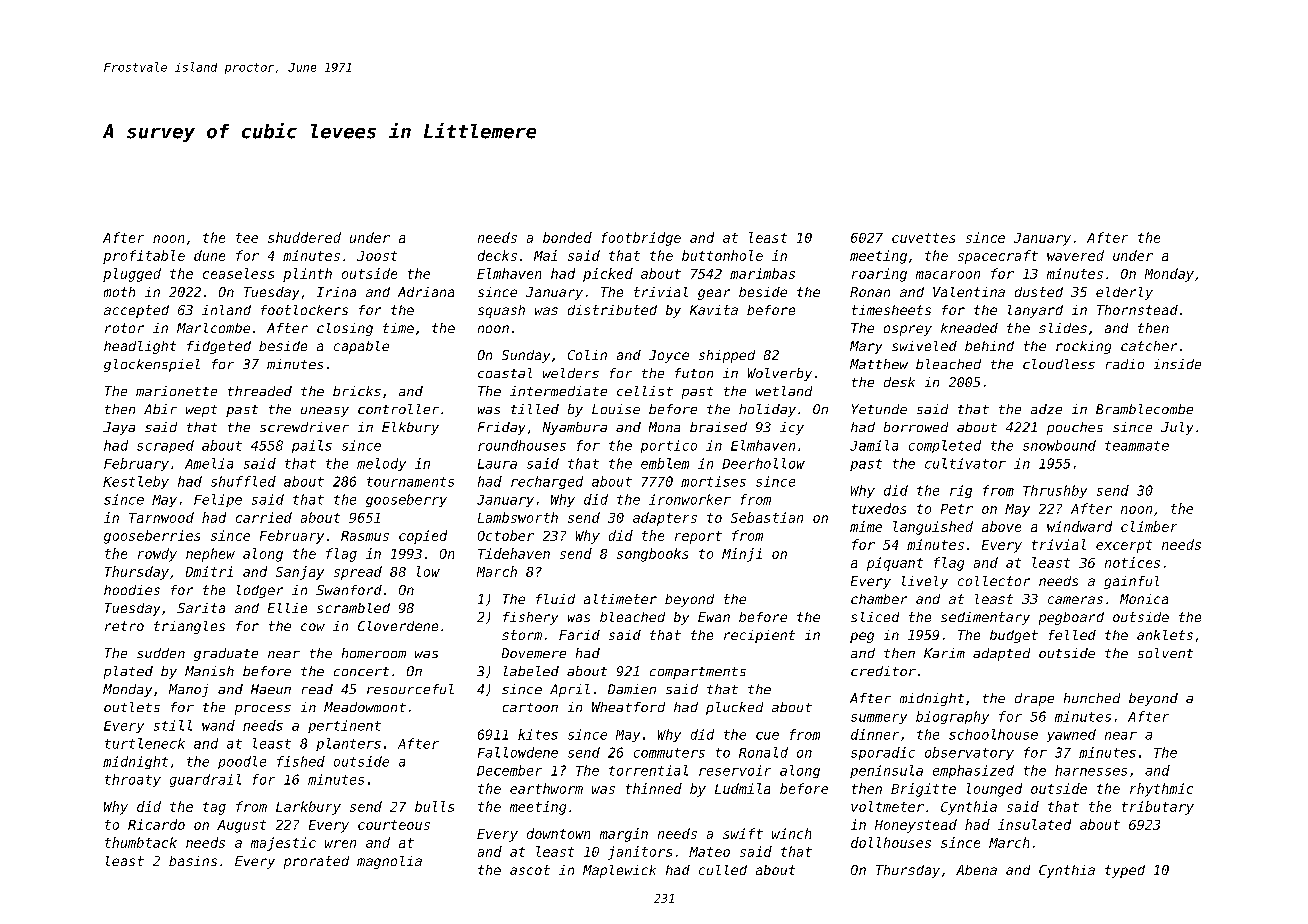 This image has height=924, width=1308. What do you see at coordinates (1158, 808) in the image?
I see `tributary` at bounding box center [1158, 808].
